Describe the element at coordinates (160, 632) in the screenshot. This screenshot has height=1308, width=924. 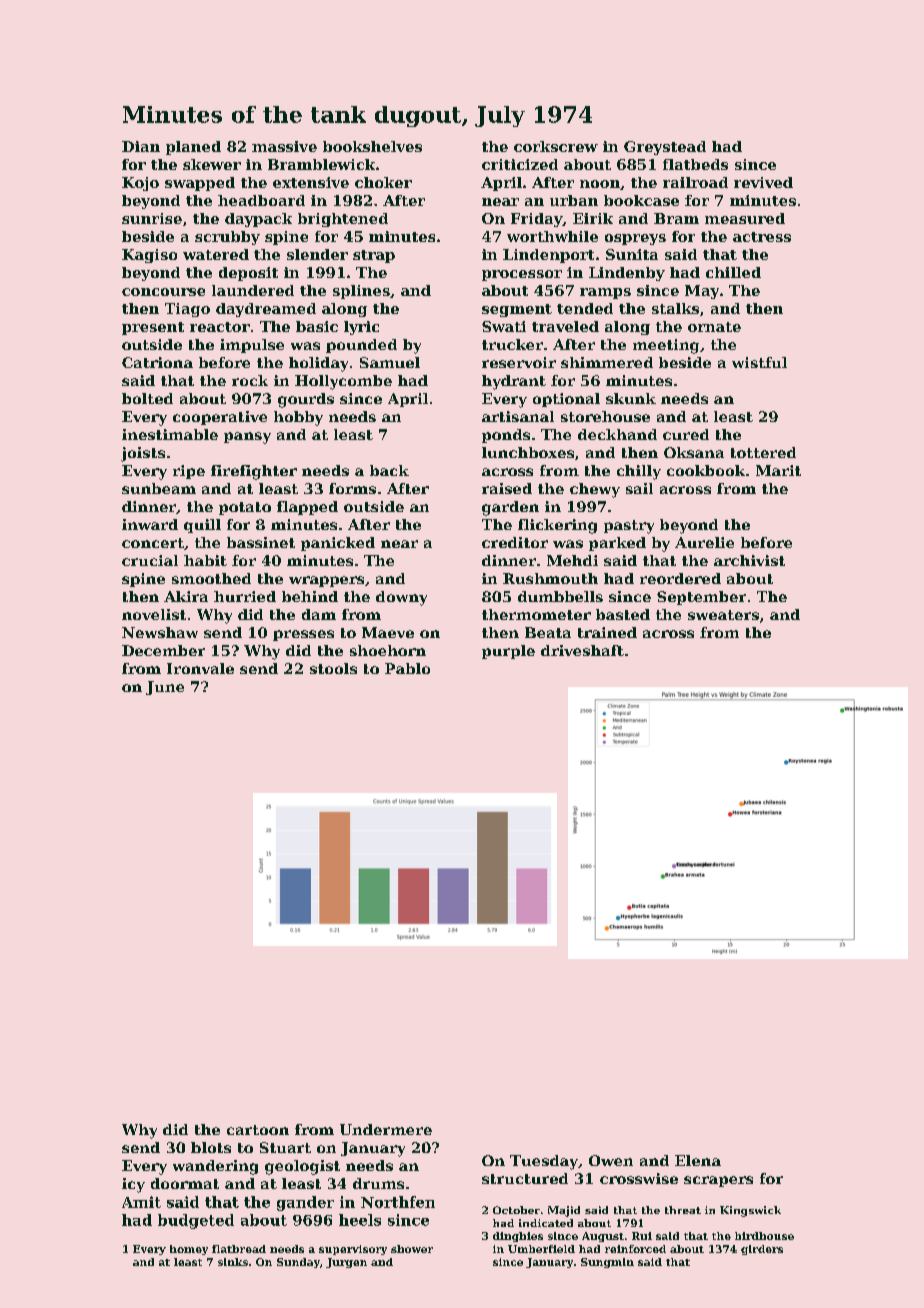
I see `Newshaw` at that location.
